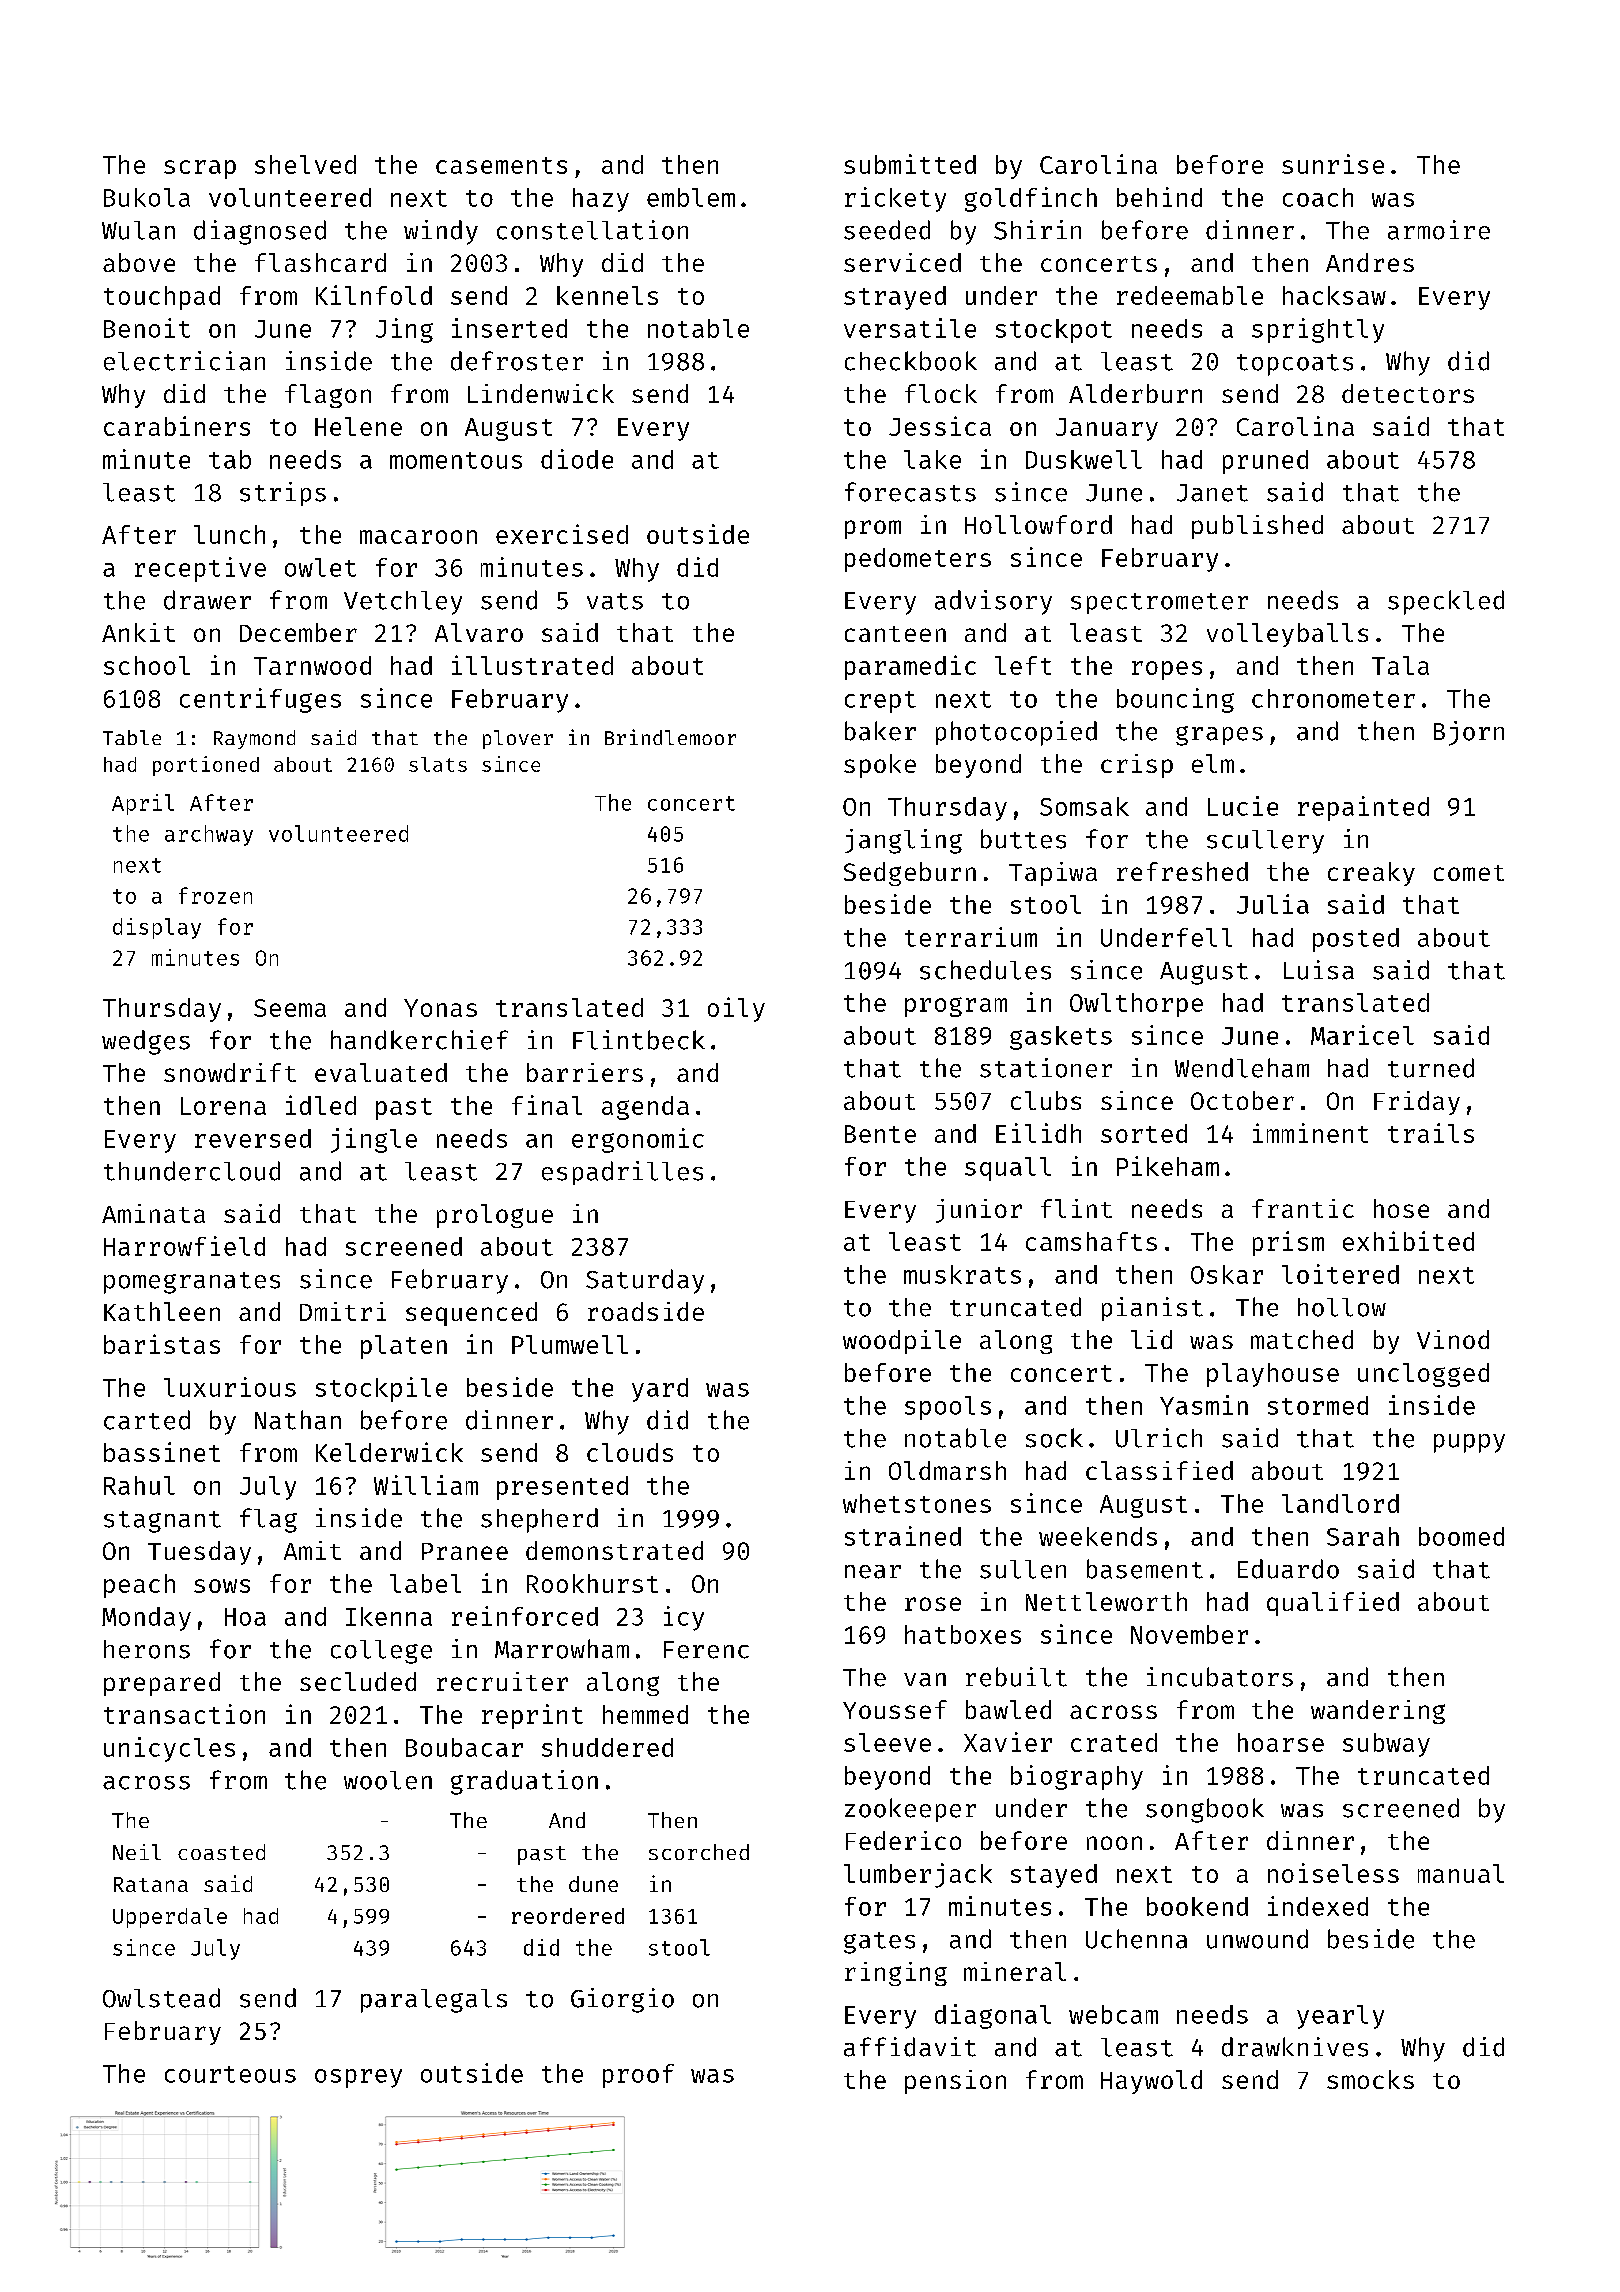  What do you see at coordinates (910, 164) in the screenshot?
I see `submitted` at bounding box center [910, 164].
